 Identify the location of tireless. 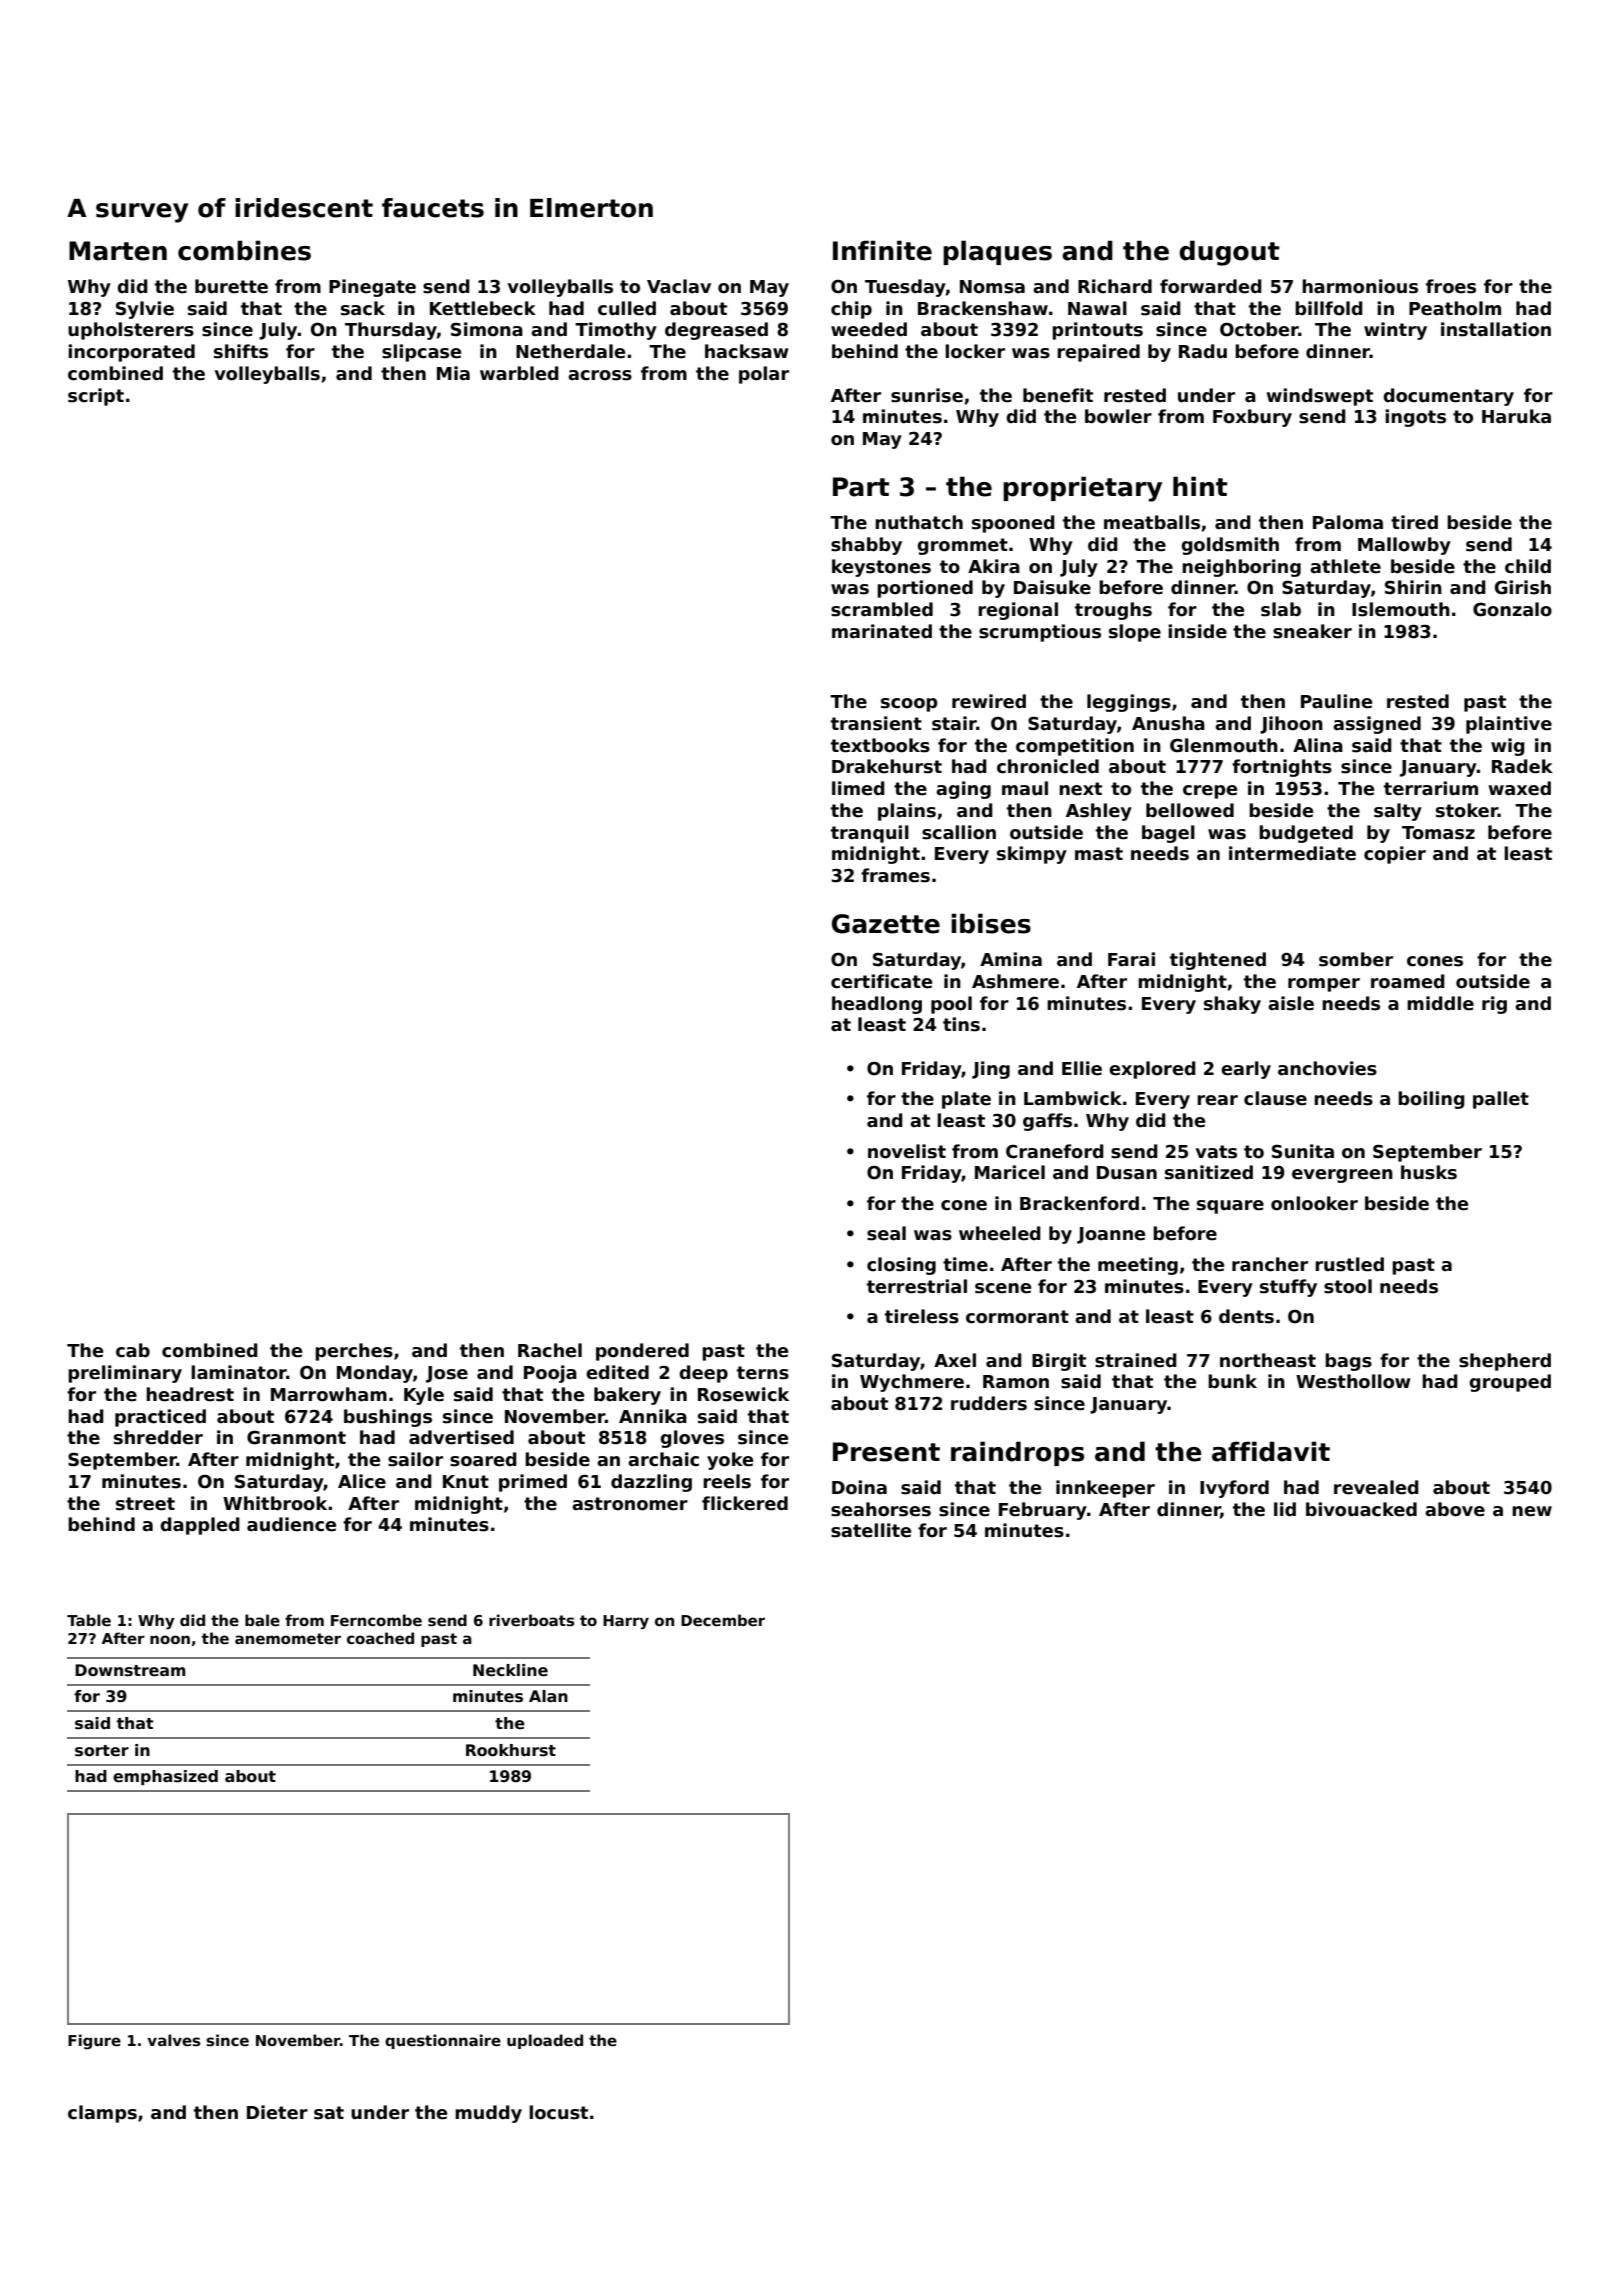
(922, 1316).
